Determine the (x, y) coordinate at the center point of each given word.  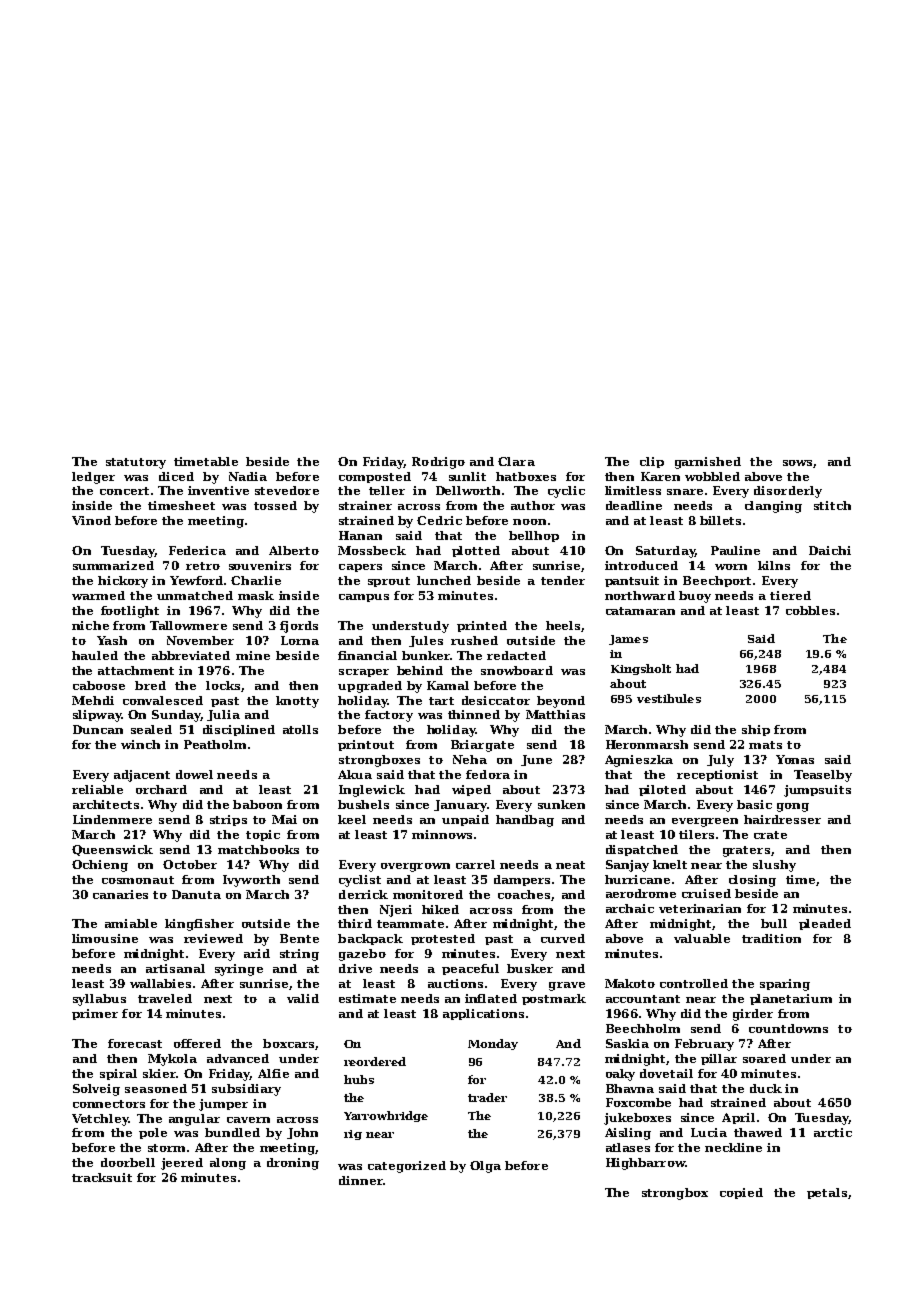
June (536, 760)
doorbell (128, 1162)
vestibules (669, 698)
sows (797, 463)
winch (140, 744)
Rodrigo (438, 463)
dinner (361, 1180)
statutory (136, 463)
